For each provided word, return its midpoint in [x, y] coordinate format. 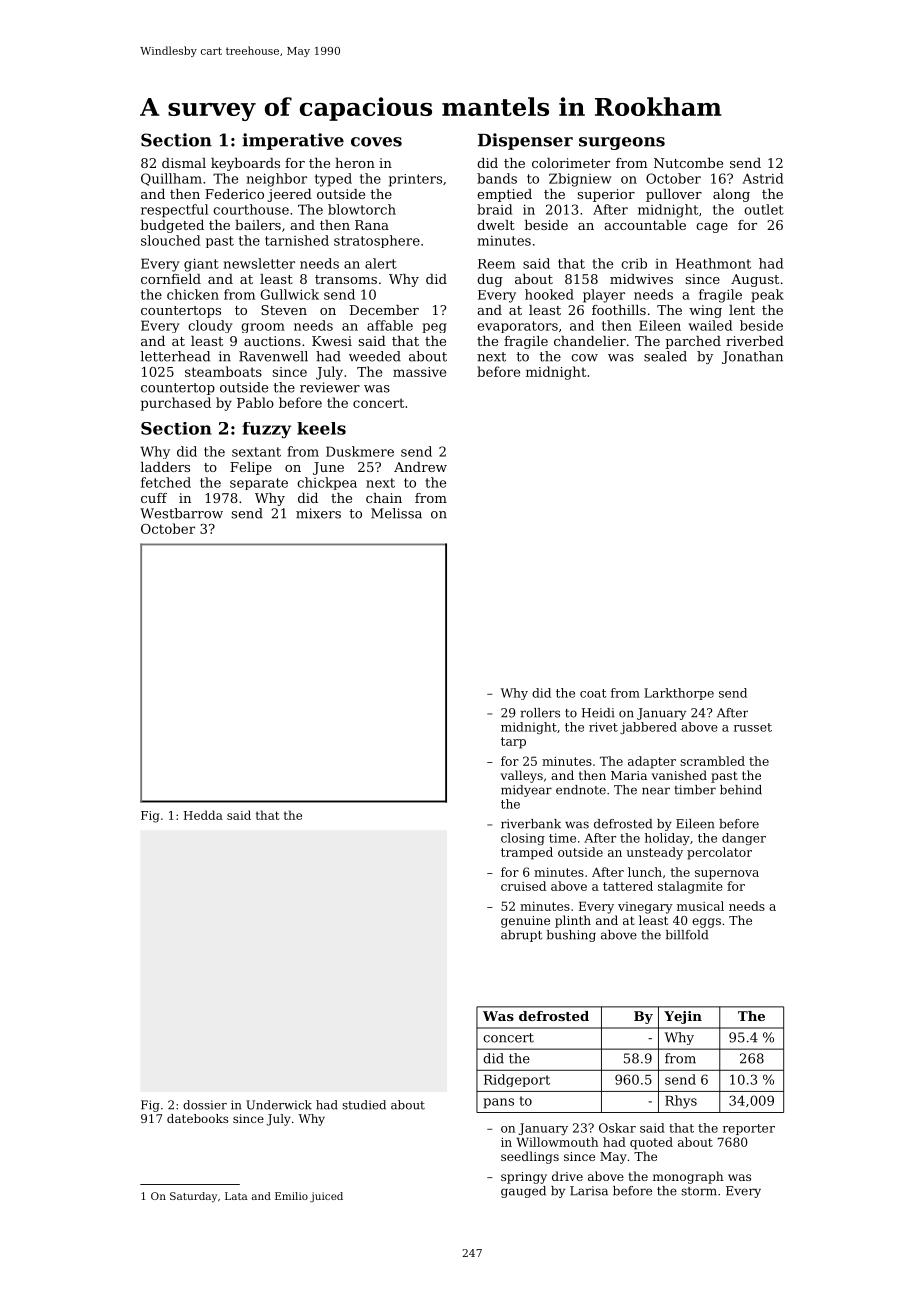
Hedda [203, 815]
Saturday [193, 1197]
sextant [256, 452]
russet [753, 727]
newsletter [259, 263]
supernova [727, 875]
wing [705, 311]
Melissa [396, 513]
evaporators [517, 327]
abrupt [521, 936]
